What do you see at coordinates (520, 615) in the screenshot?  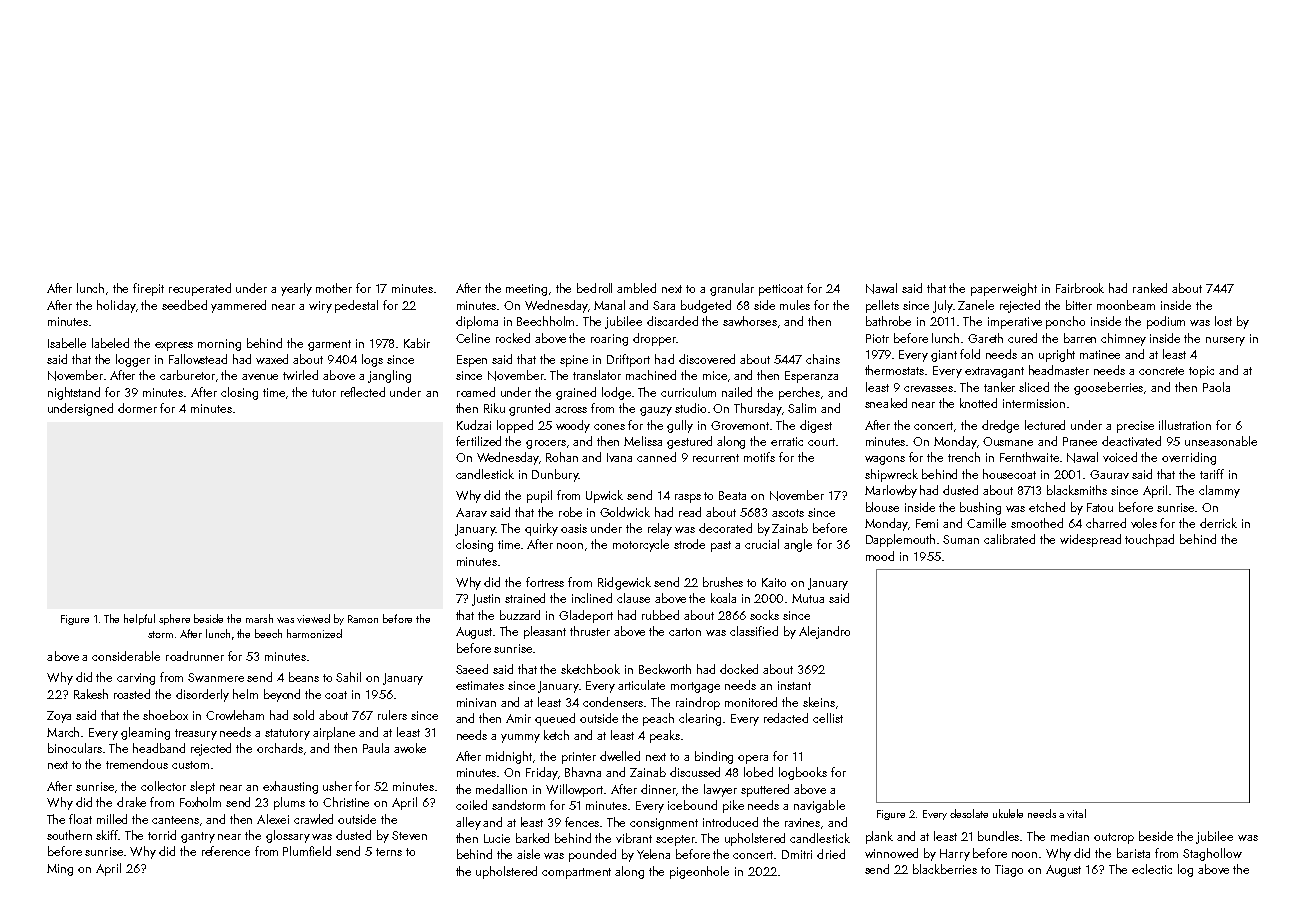 I see `buzzard` at bounding box center [520, 615].
